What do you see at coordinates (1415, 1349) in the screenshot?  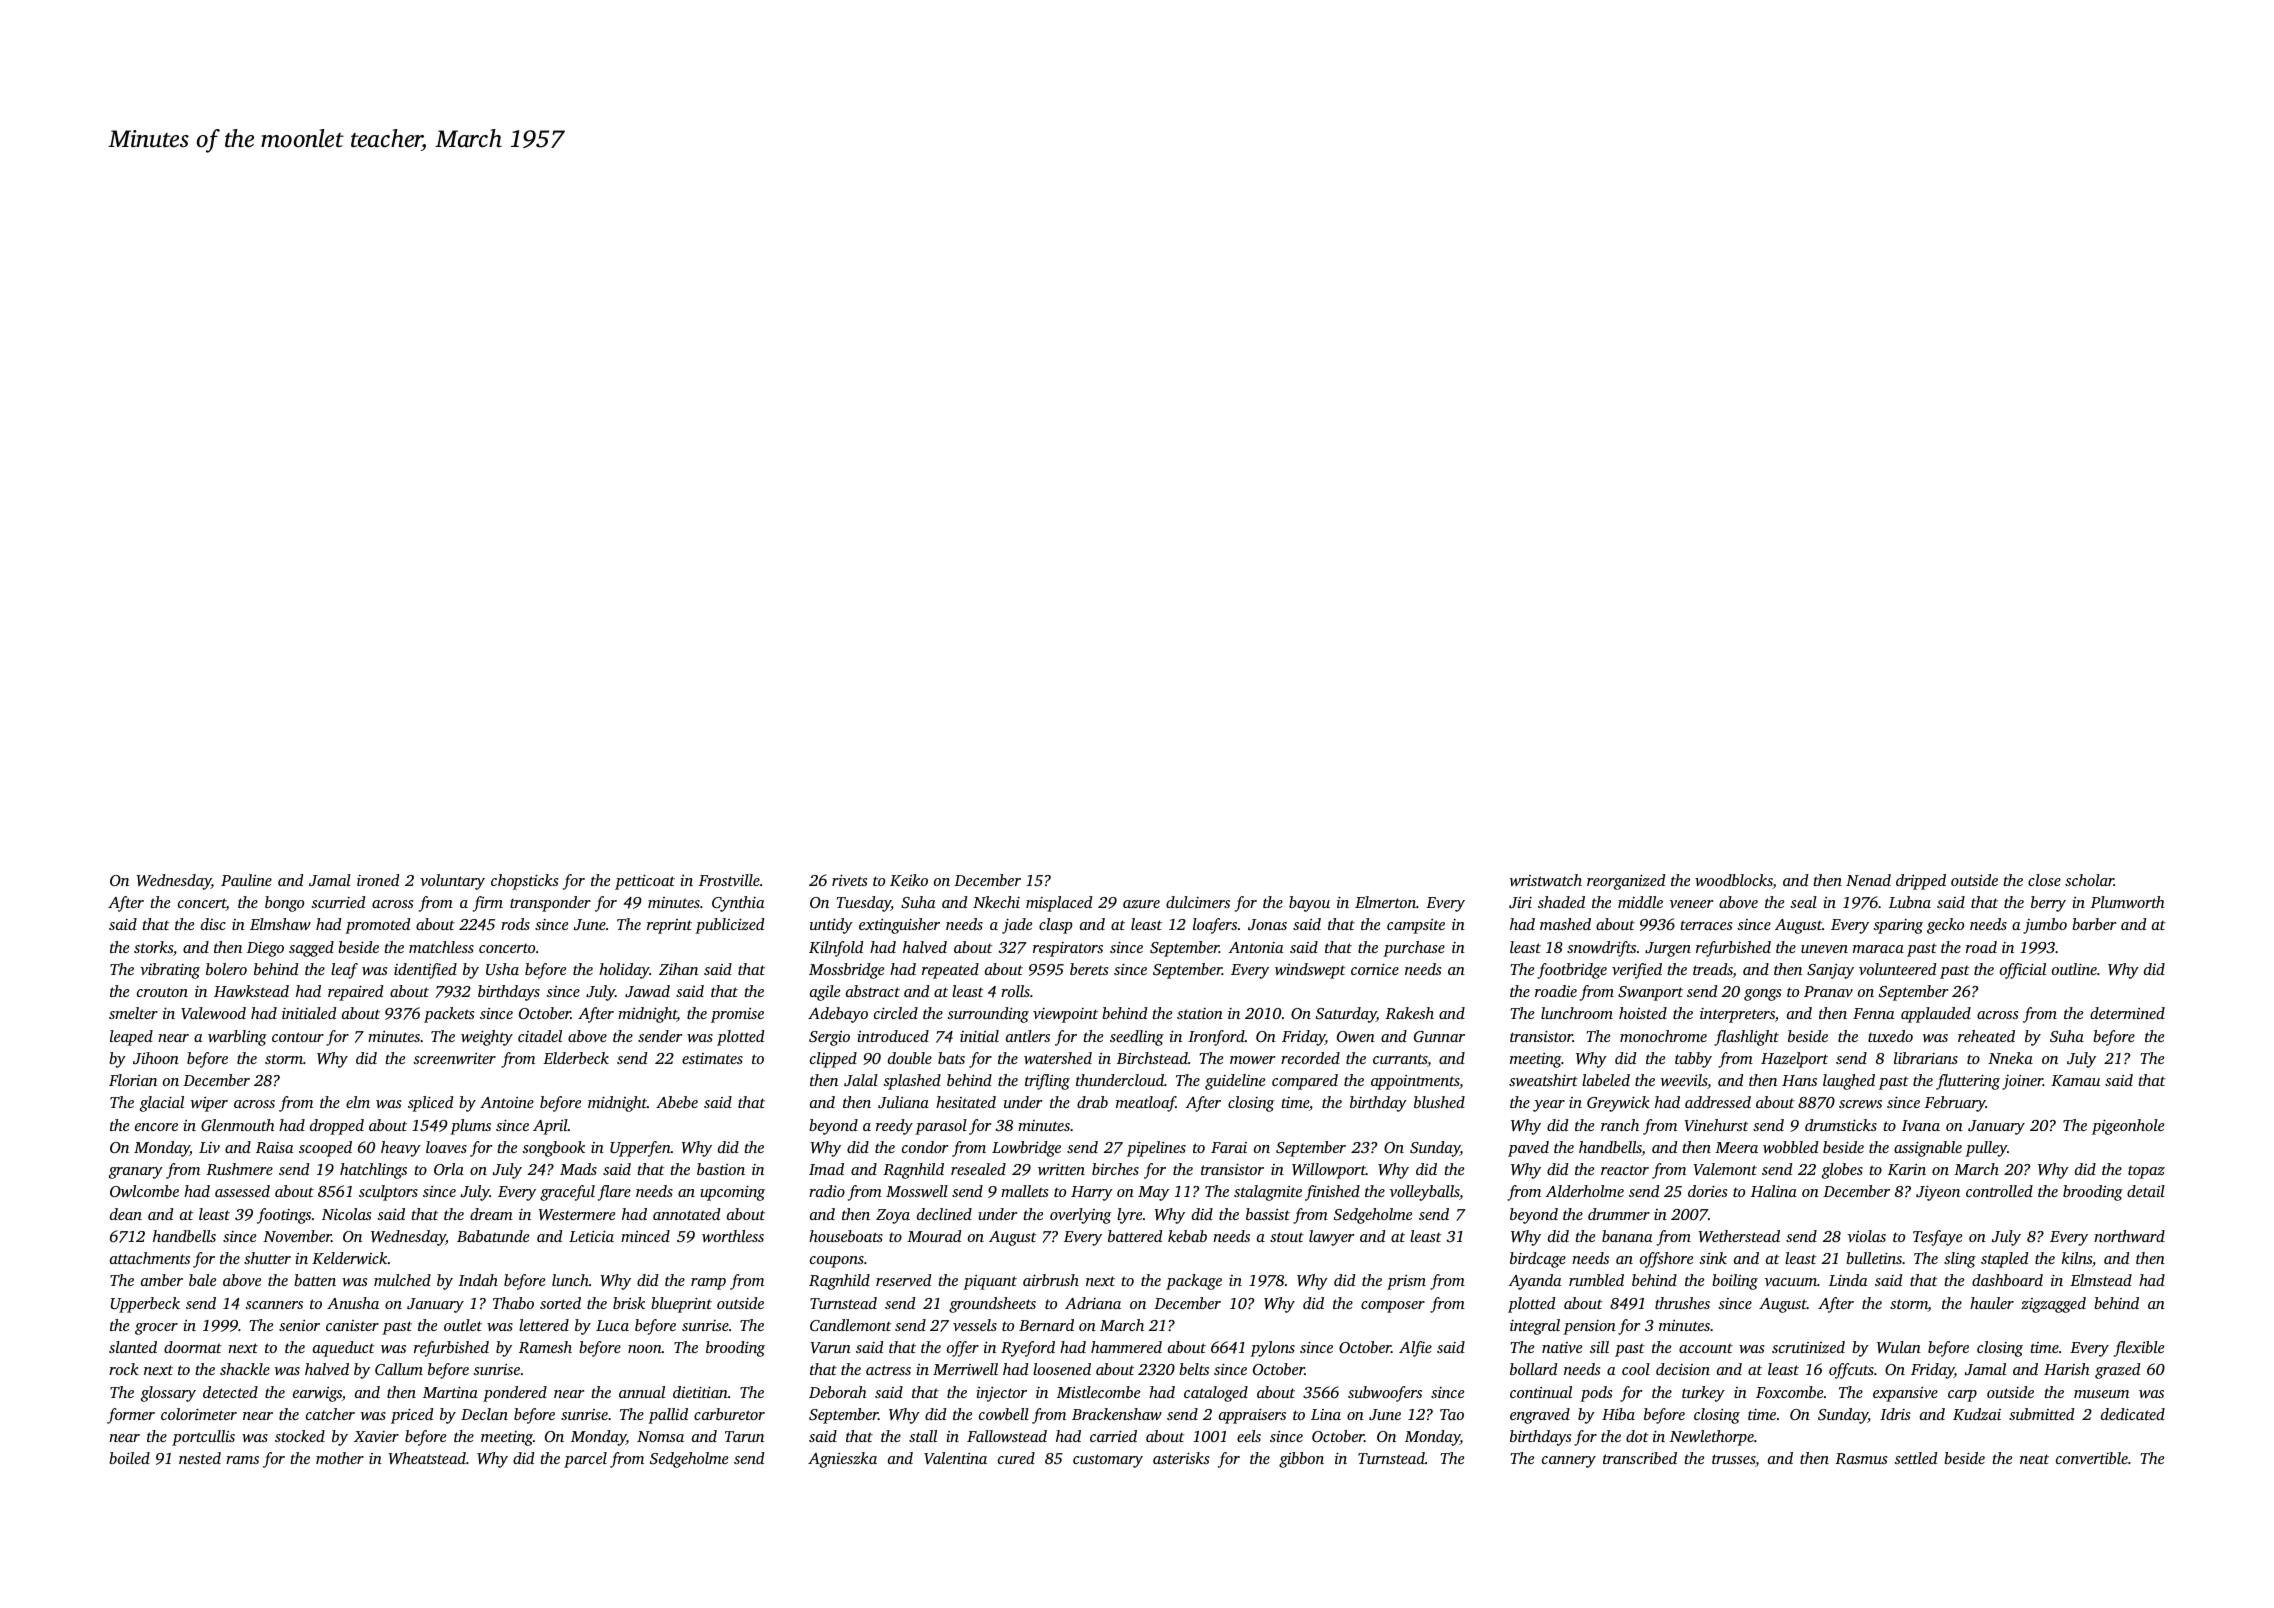 I see `Alfie` at bounding box center [1415, 1349].
